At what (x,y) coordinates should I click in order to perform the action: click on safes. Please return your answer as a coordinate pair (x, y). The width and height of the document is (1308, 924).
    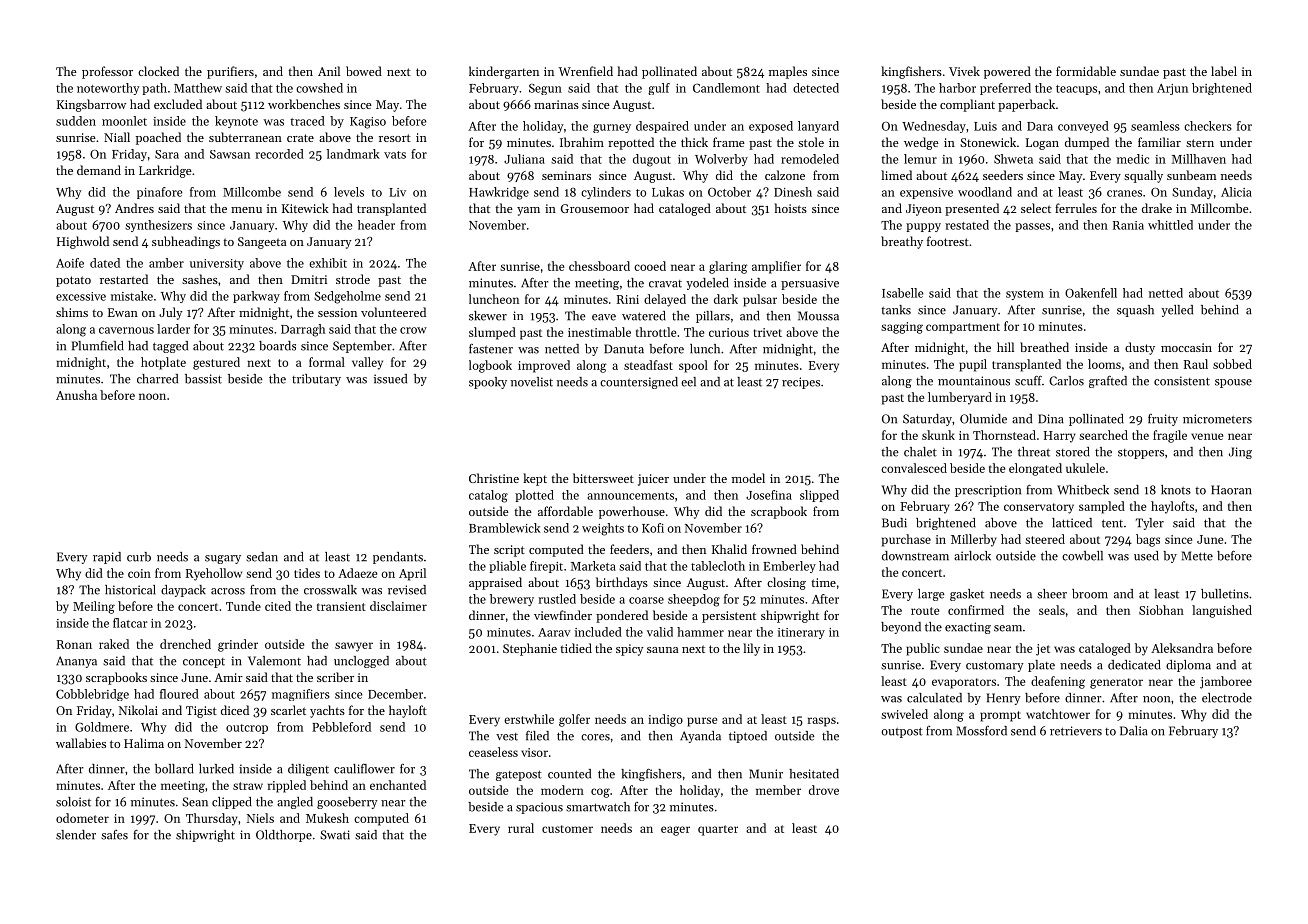
    Looking at the image, I should click on (114, 835).
